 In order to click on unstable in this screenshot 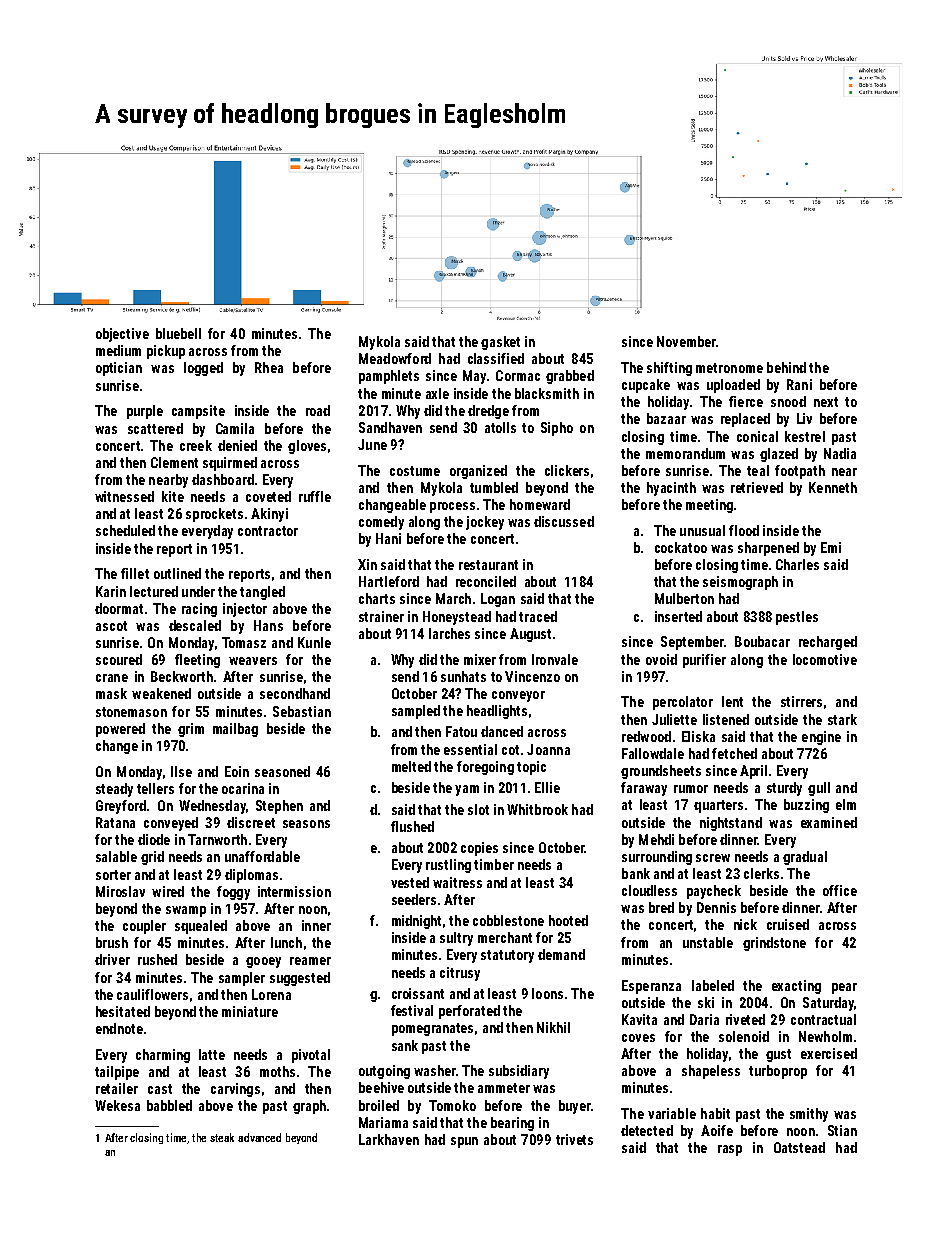, I will do `click(708, 942)`.
